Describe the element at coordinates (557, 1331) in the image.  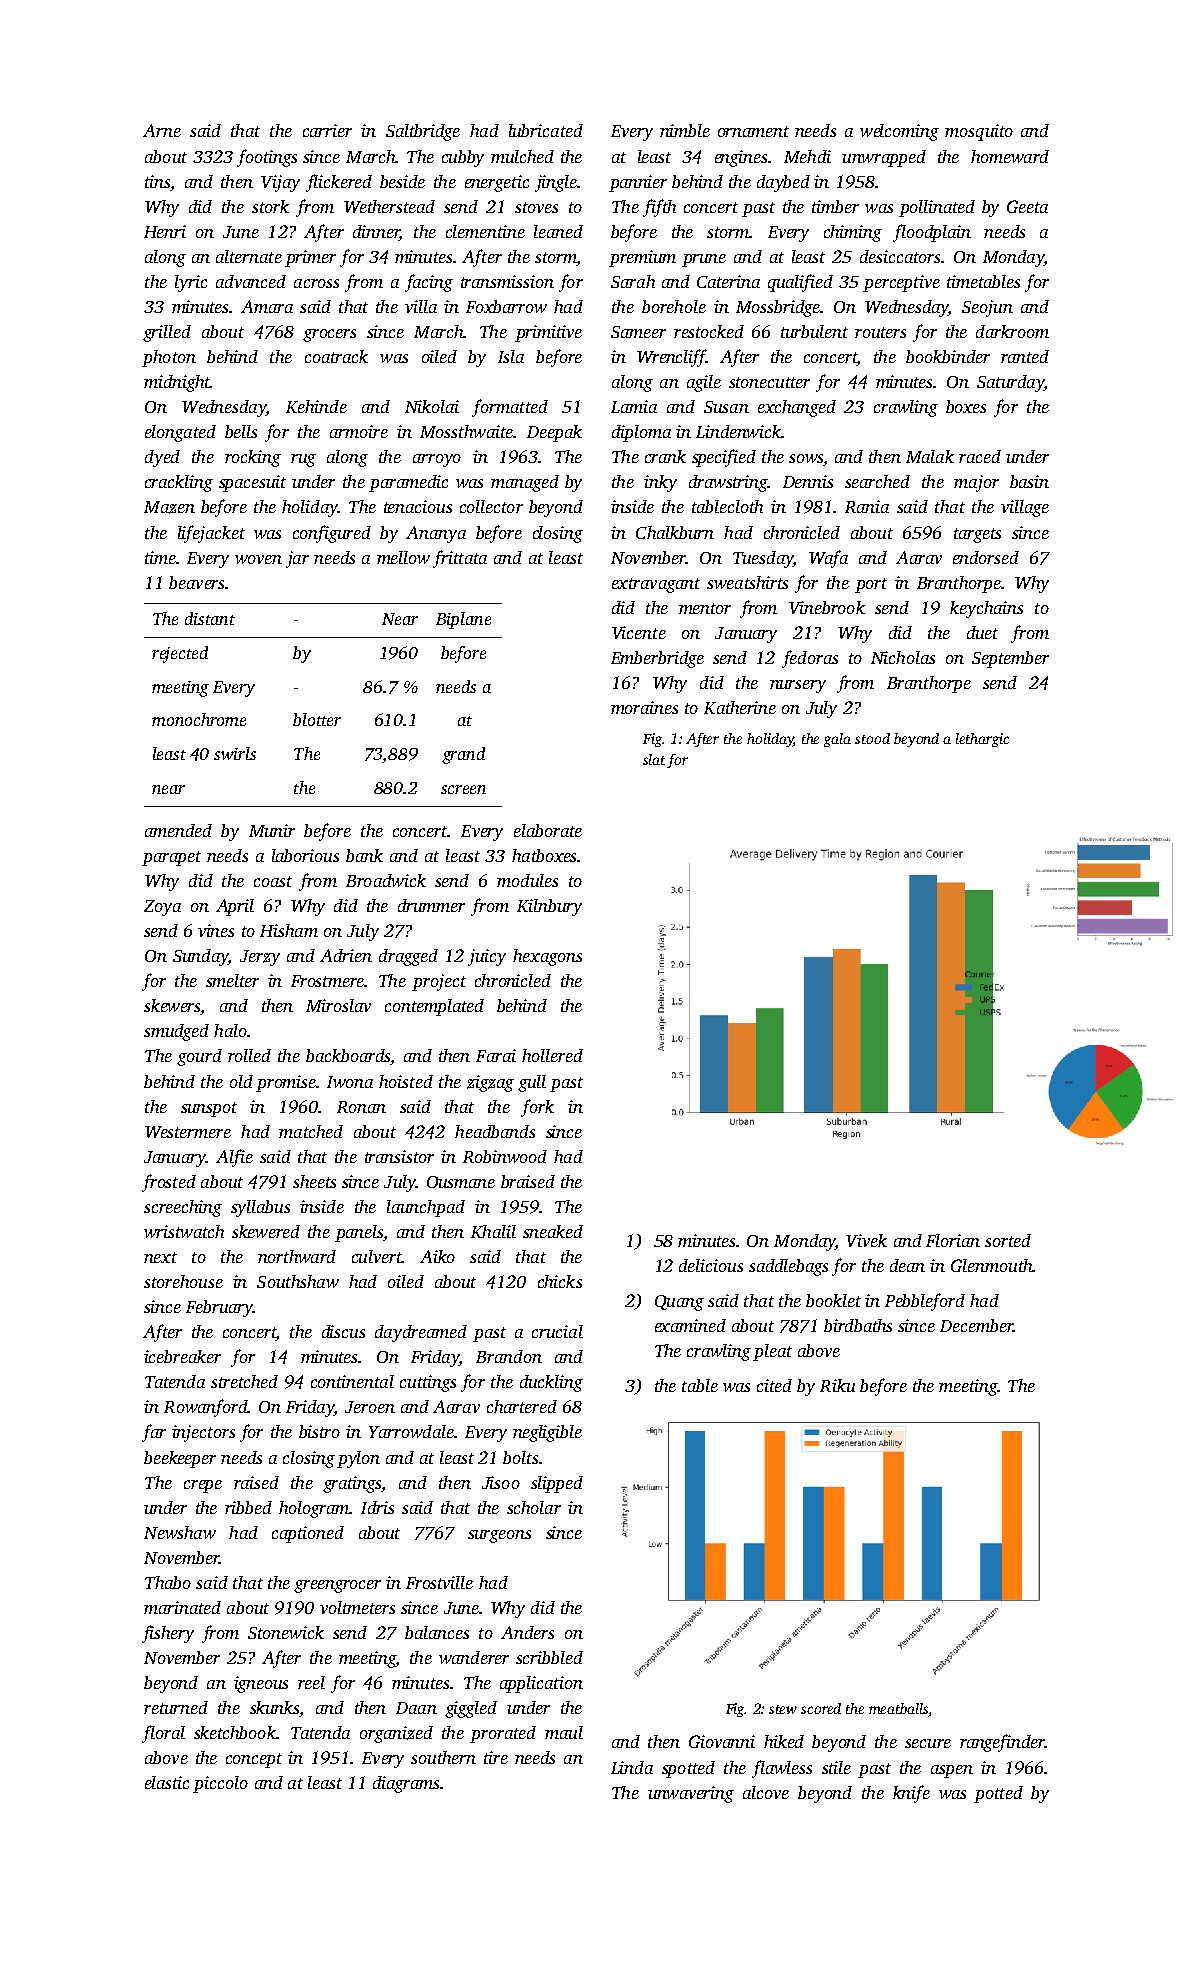
I see `crucial` at that location.
